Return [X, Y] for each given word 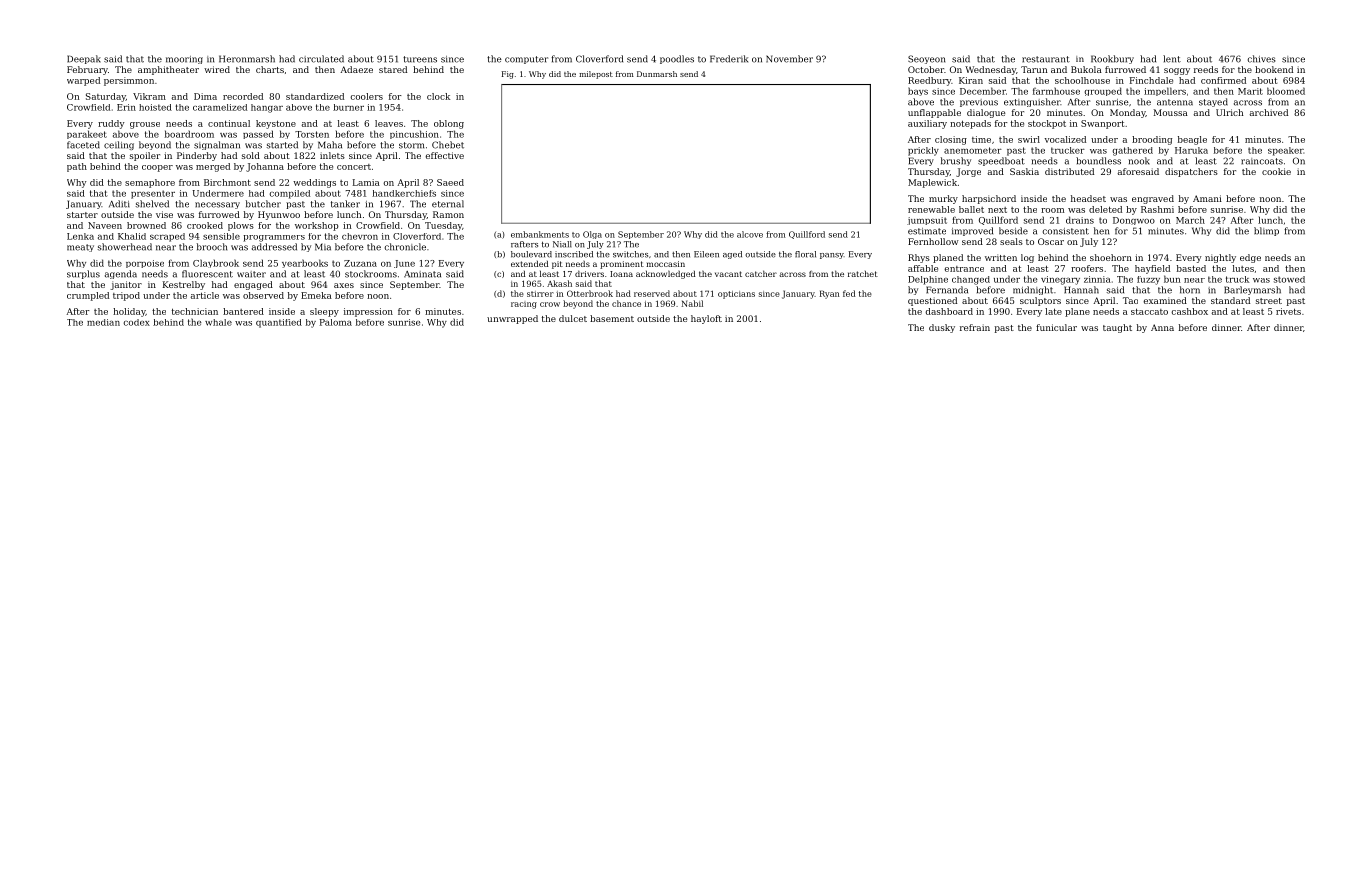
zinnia [1097, 279]
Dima [205, 96]
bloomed [1286, 91]
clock [438, 96]
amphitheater [168, 70]
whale [218, 322]
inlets [332, 155]
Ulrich [1229, 112]
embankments [540, 234]
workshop [317, 226]
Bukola [1086, 69]
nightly [1220, 258]
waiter [251, 274]
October [926, 69]
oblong [449, 124]
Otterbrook [590, 293]
